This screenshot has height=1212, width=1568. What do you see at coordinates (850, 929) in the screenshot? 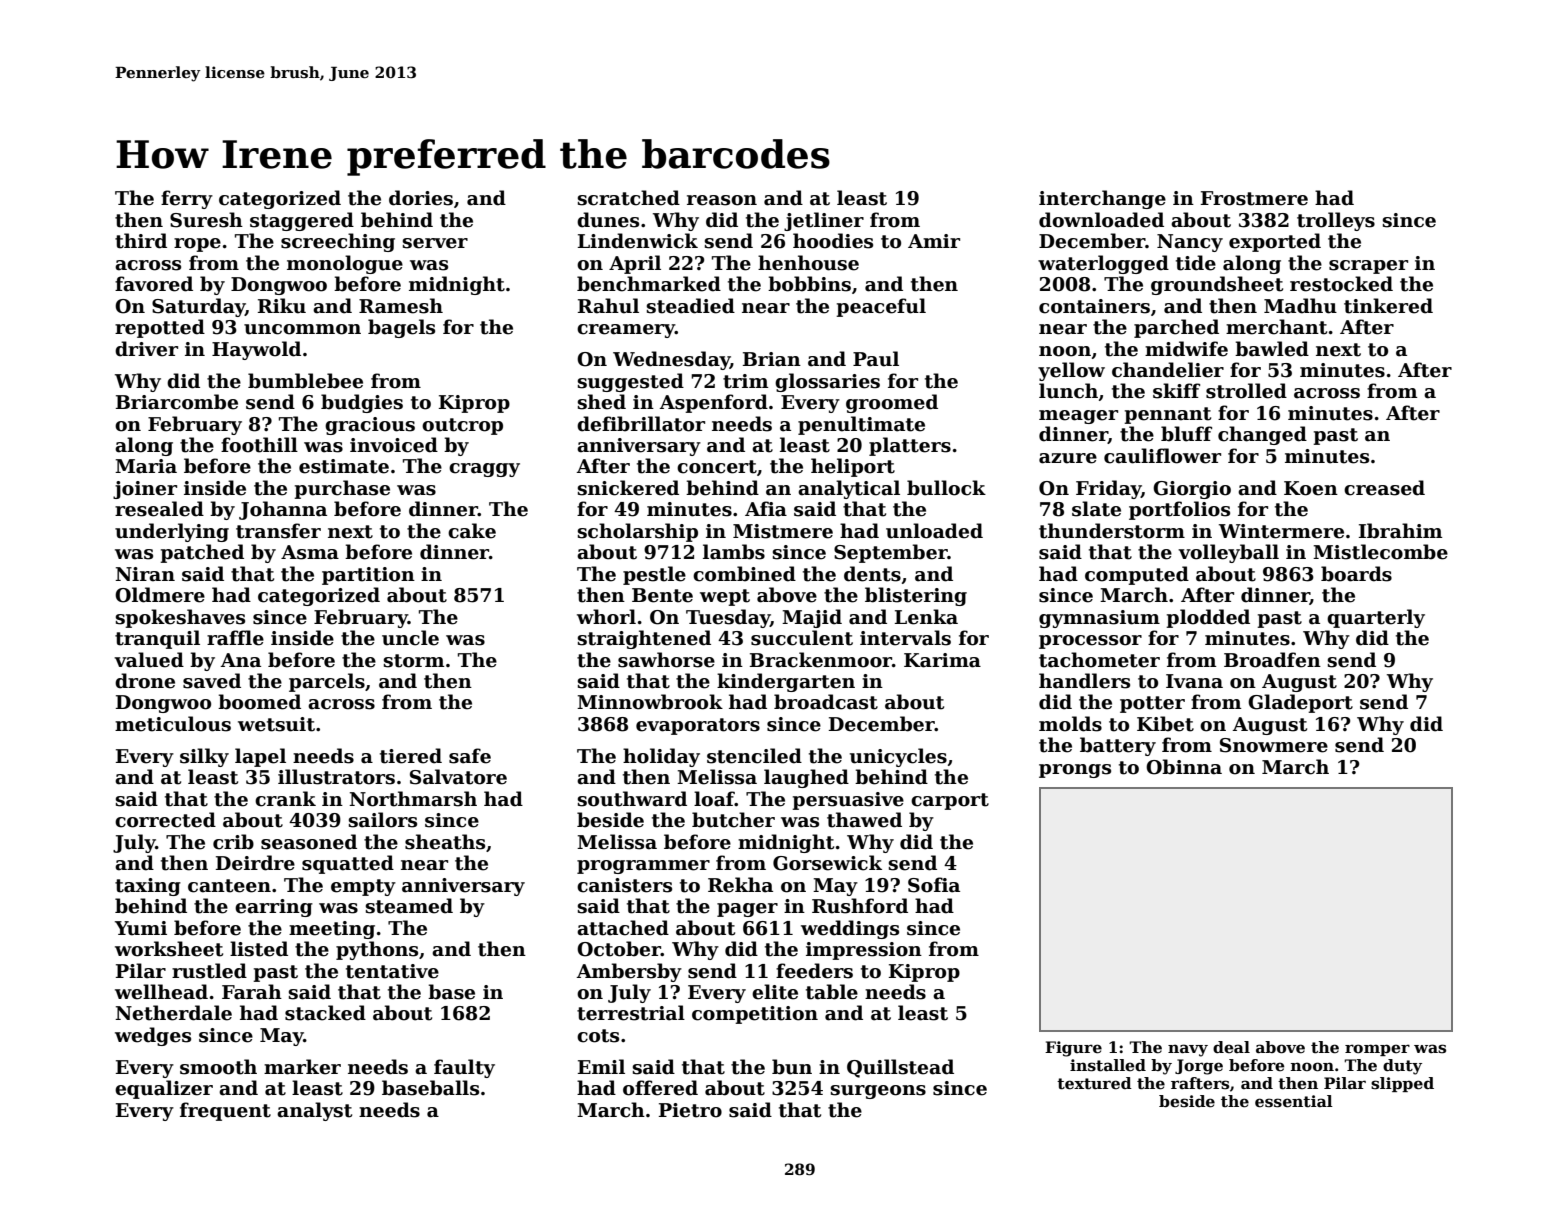
I see `weddings` at bounding box center [850, 929].
